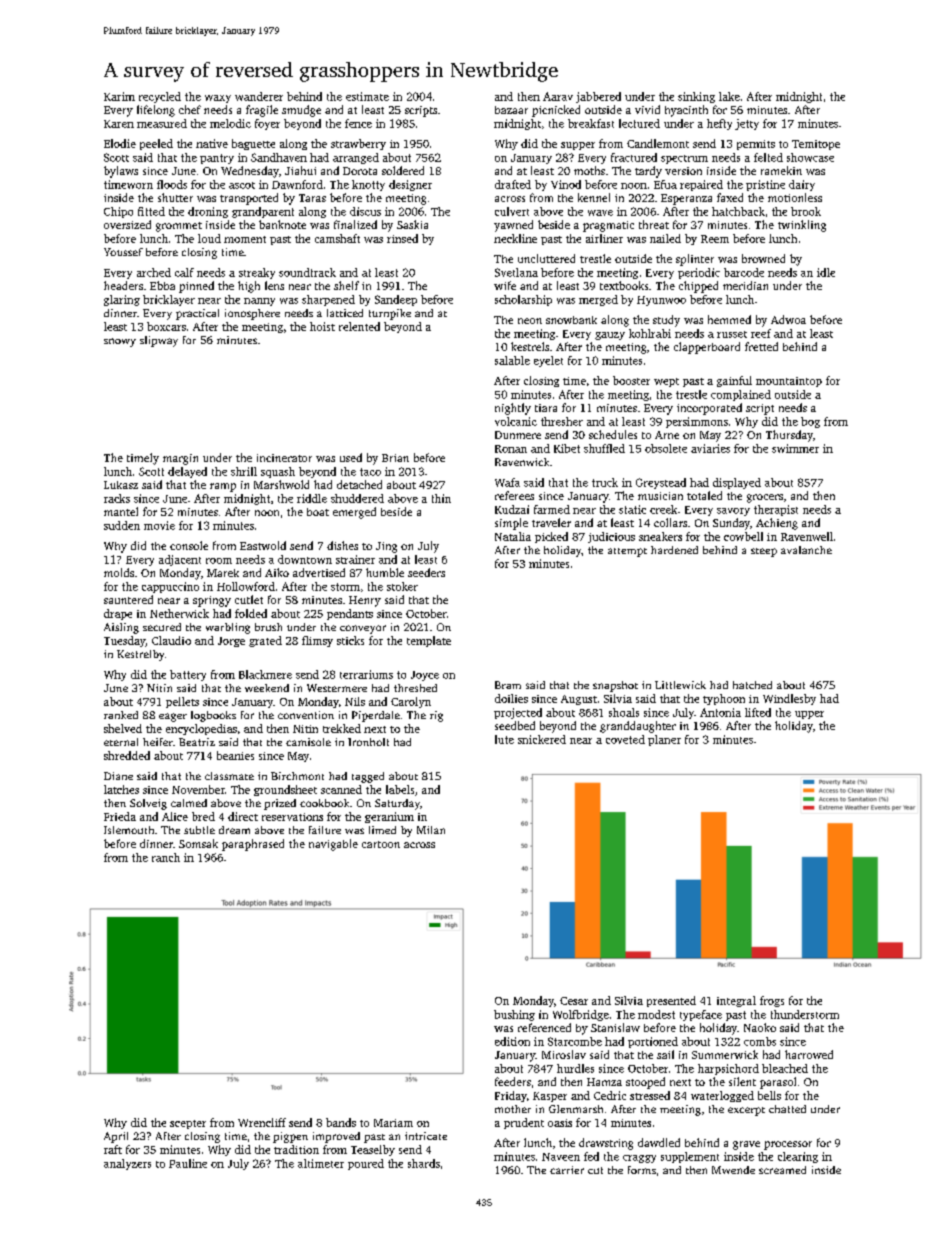  I want to click on savory, so click(733, 512).
